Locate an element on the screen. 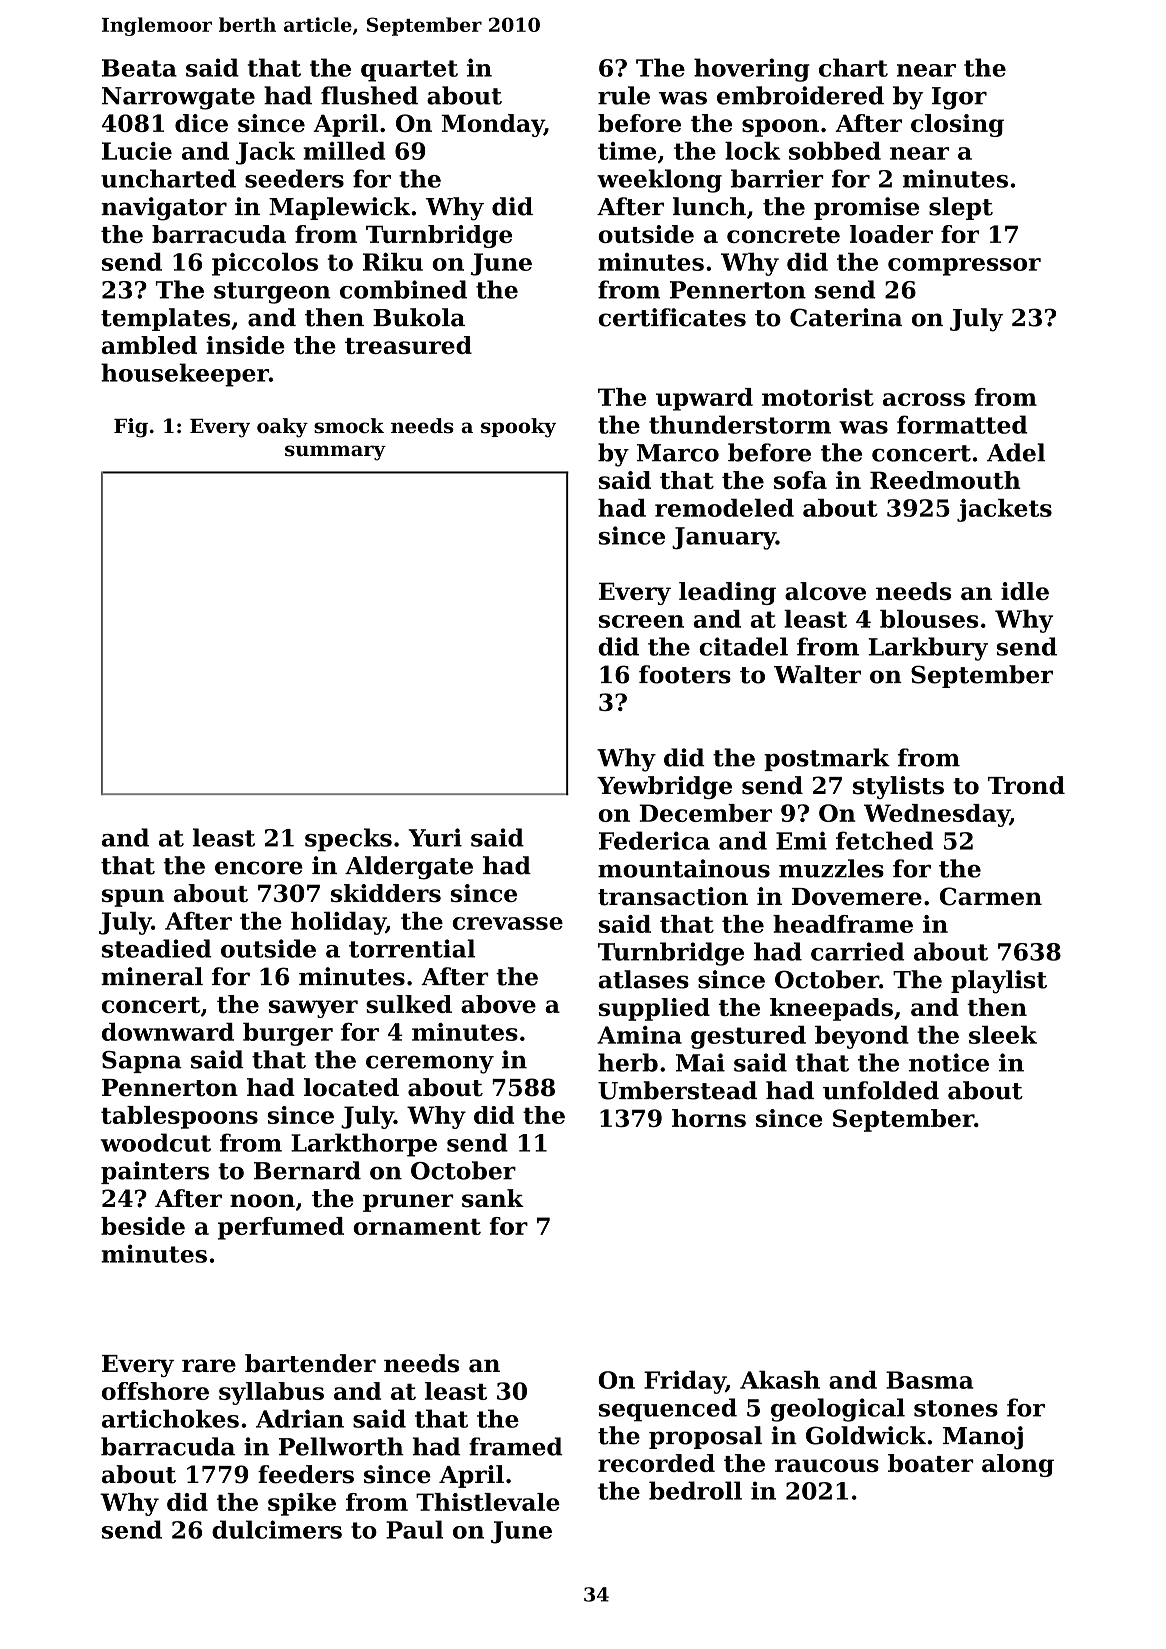 This screenshot has width=1166, height=1649. Beata is located at coordinates (139, 68).
